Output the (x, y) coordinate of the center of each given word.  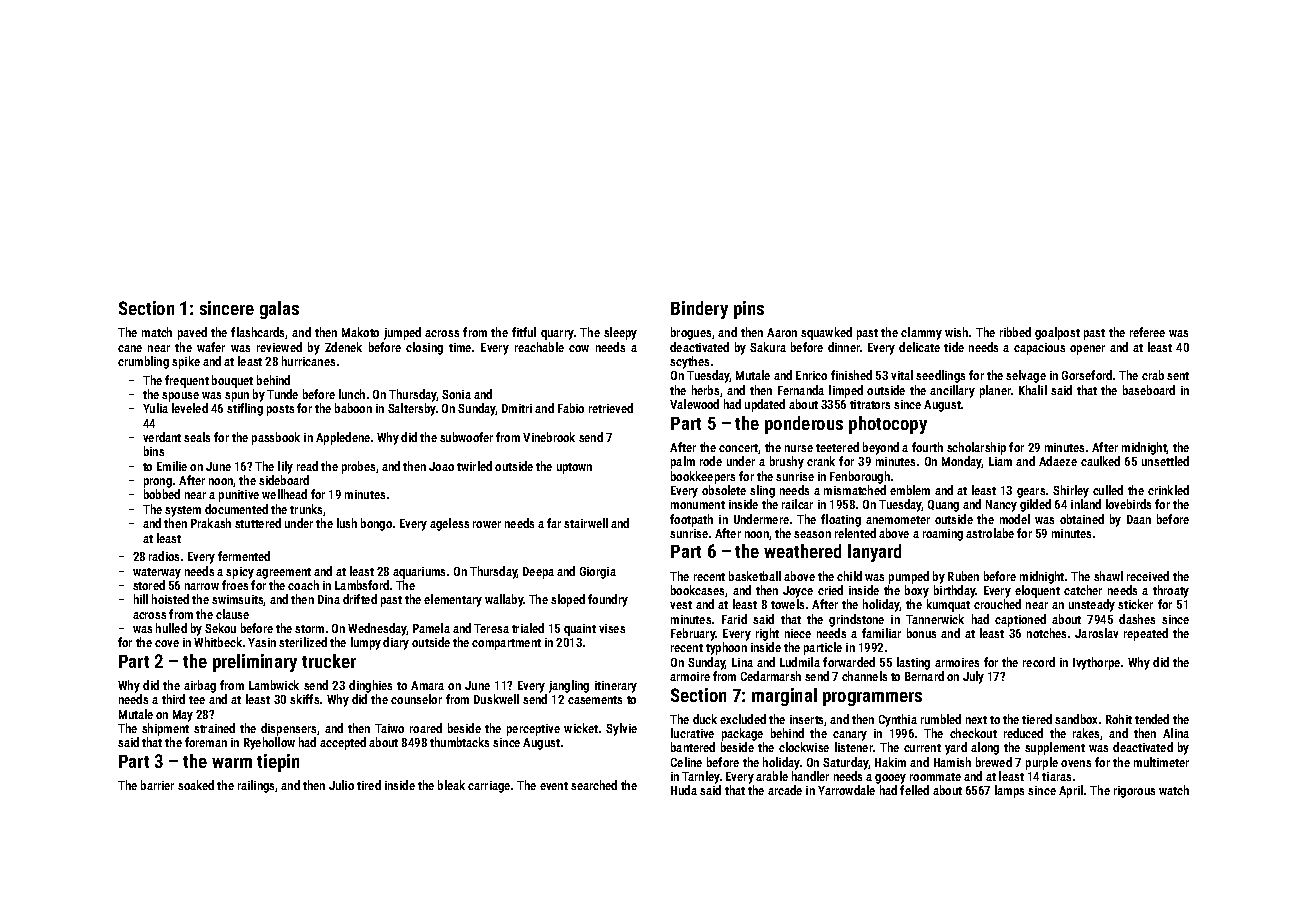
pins (749, 310)
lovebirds (1128, 504)
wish (956, 332)
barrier (157, 785)
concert (739, 449)
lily (285, 467)
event (554, 786)
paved (192, 333)
